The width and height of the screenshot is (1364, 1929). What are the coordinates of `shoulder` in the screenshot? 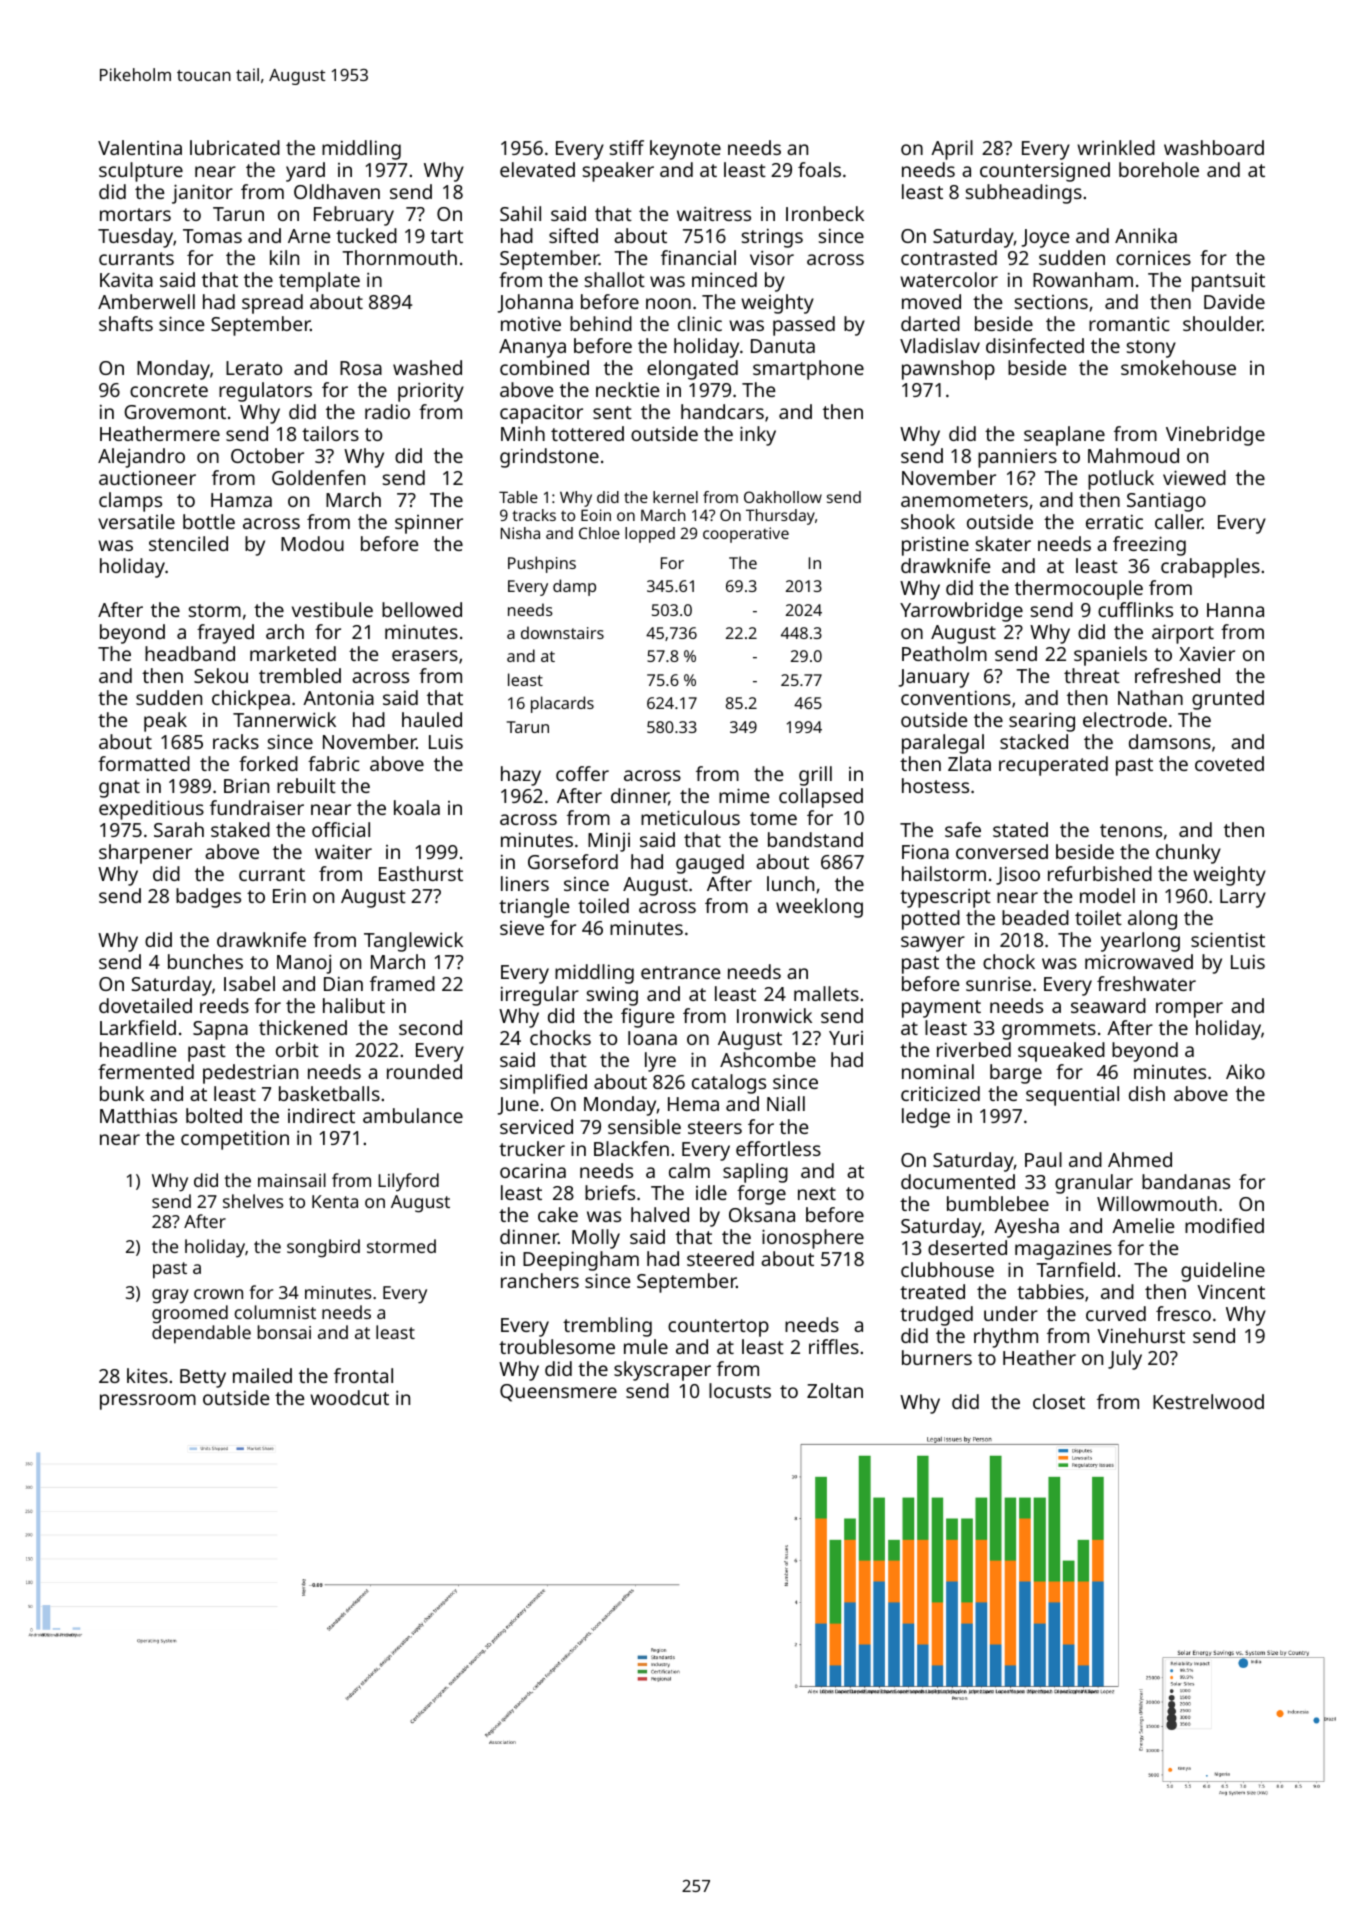 It's located at (1223, 323).
